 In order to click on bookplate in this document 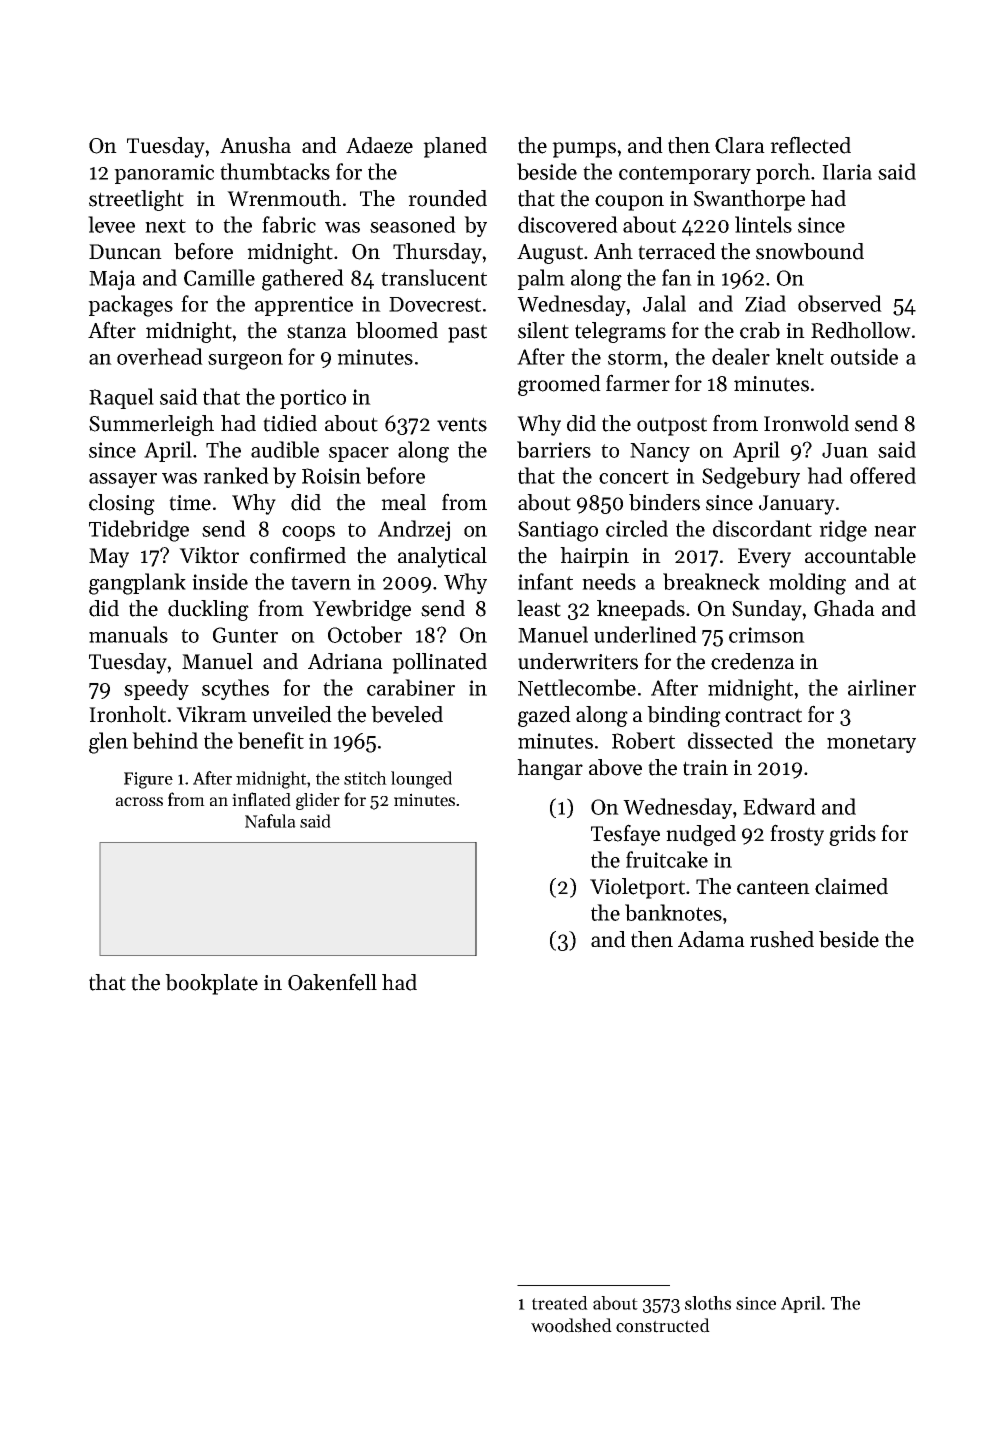, I will do `click(211, 984)`.
